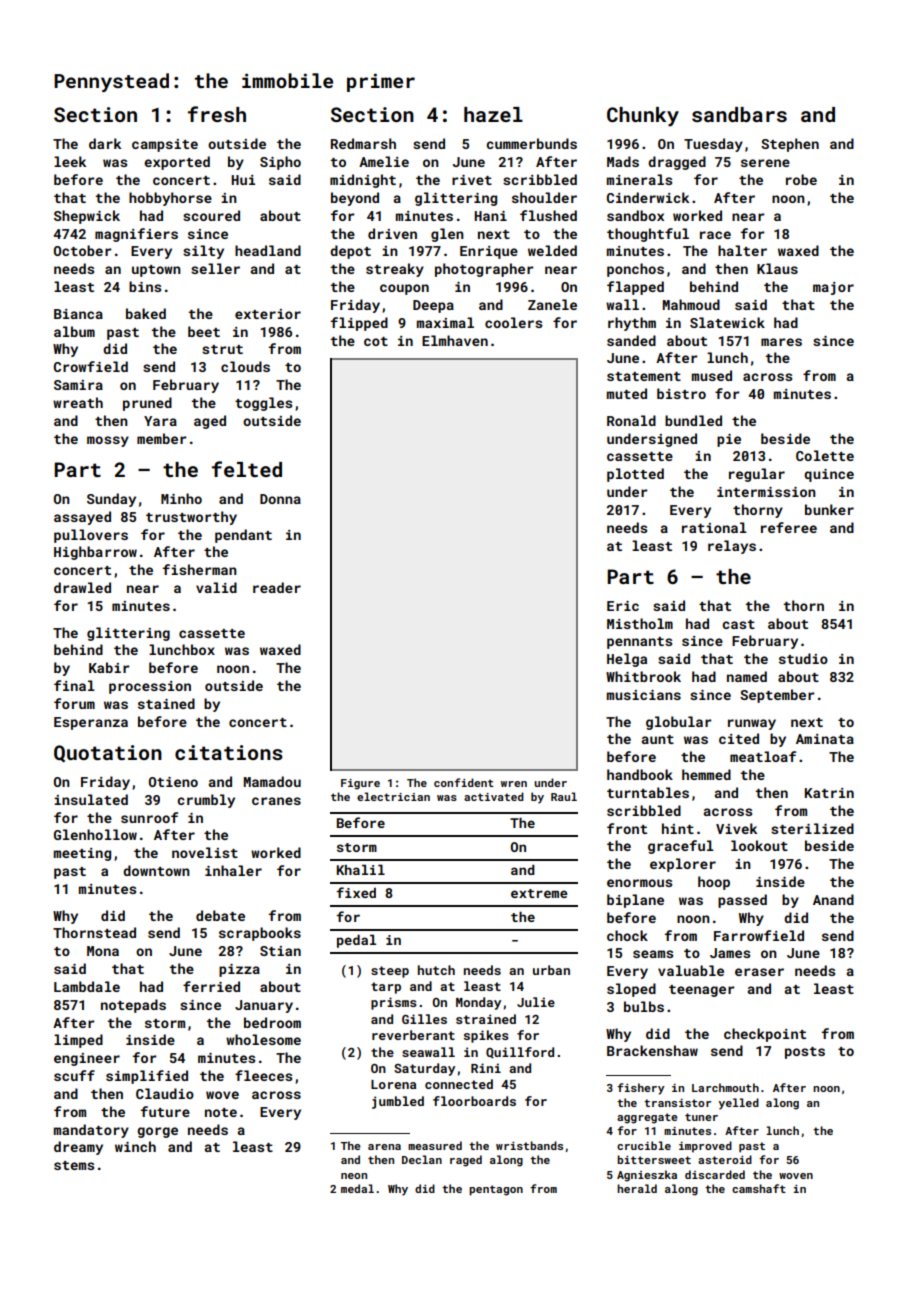  Describe the element at coordinates (170, 199) in the image. I see `hobbyhorse` at that location.
